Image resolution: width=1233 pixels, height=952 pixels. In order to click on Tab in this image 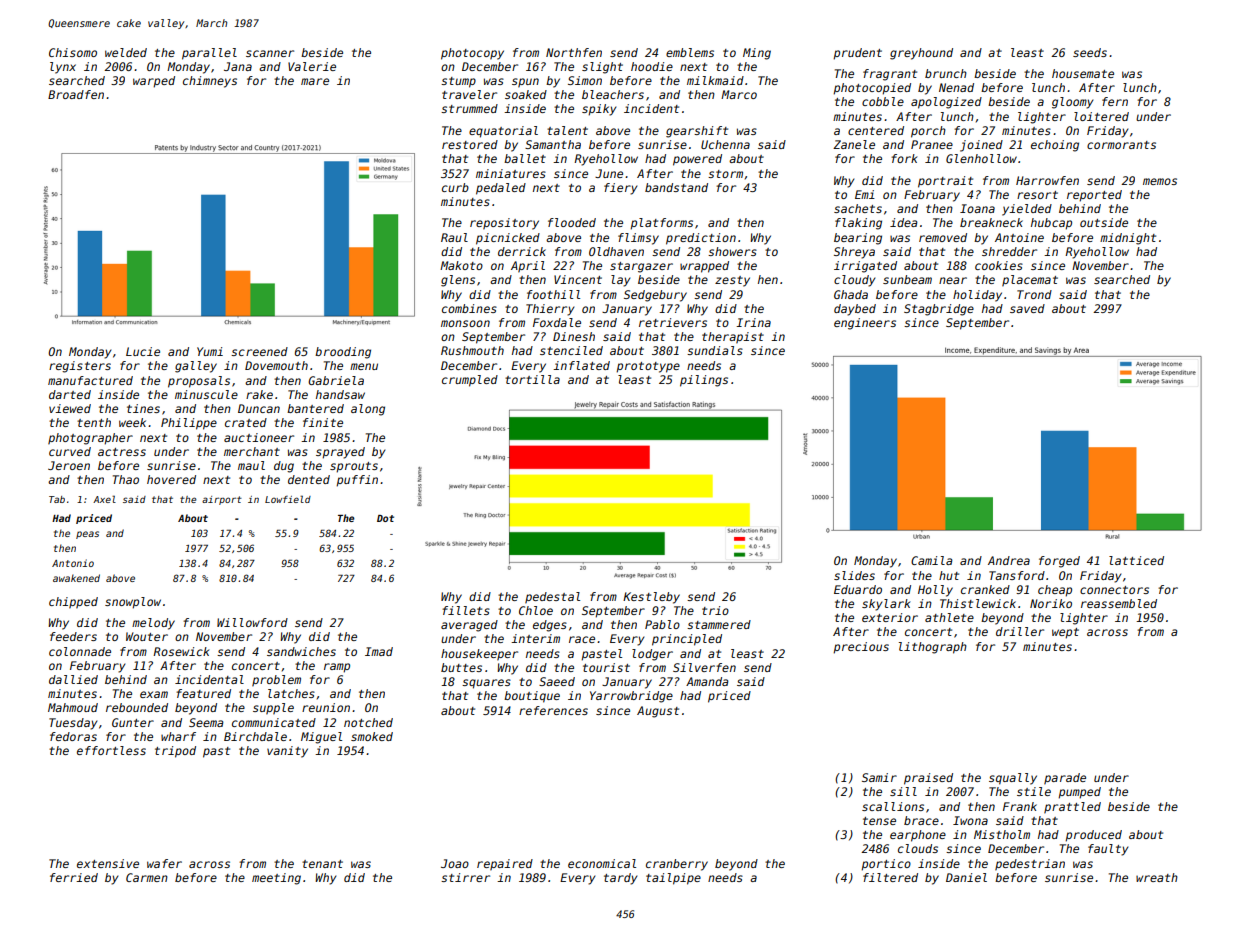, I will do `click(57, 499)`.
